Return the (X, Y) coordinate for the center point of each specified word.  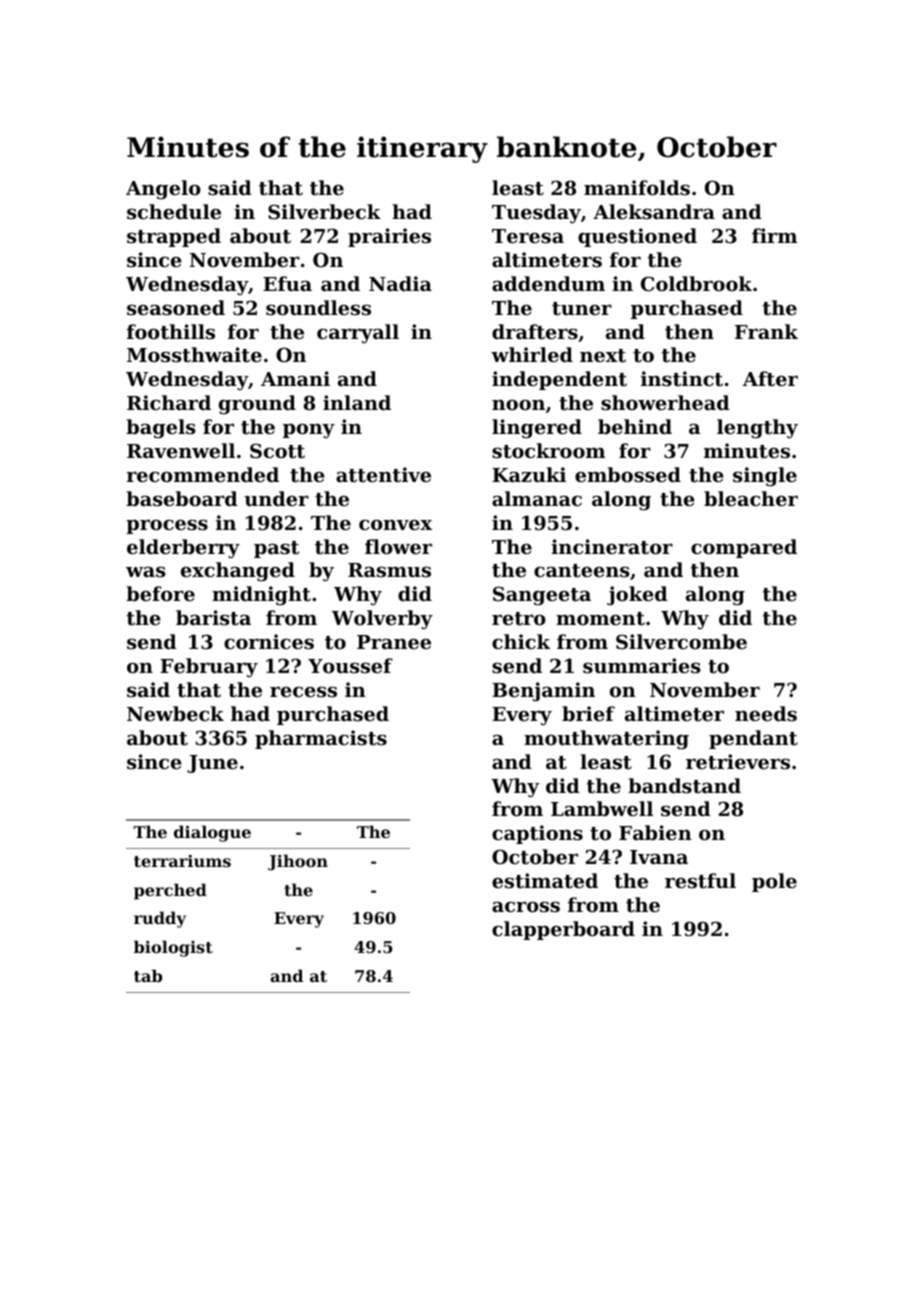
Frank (766, 331)
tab (148, 975)
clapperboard (563, 930)
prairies (389, 237)
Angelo (163, 190)
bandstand (684, 786)
